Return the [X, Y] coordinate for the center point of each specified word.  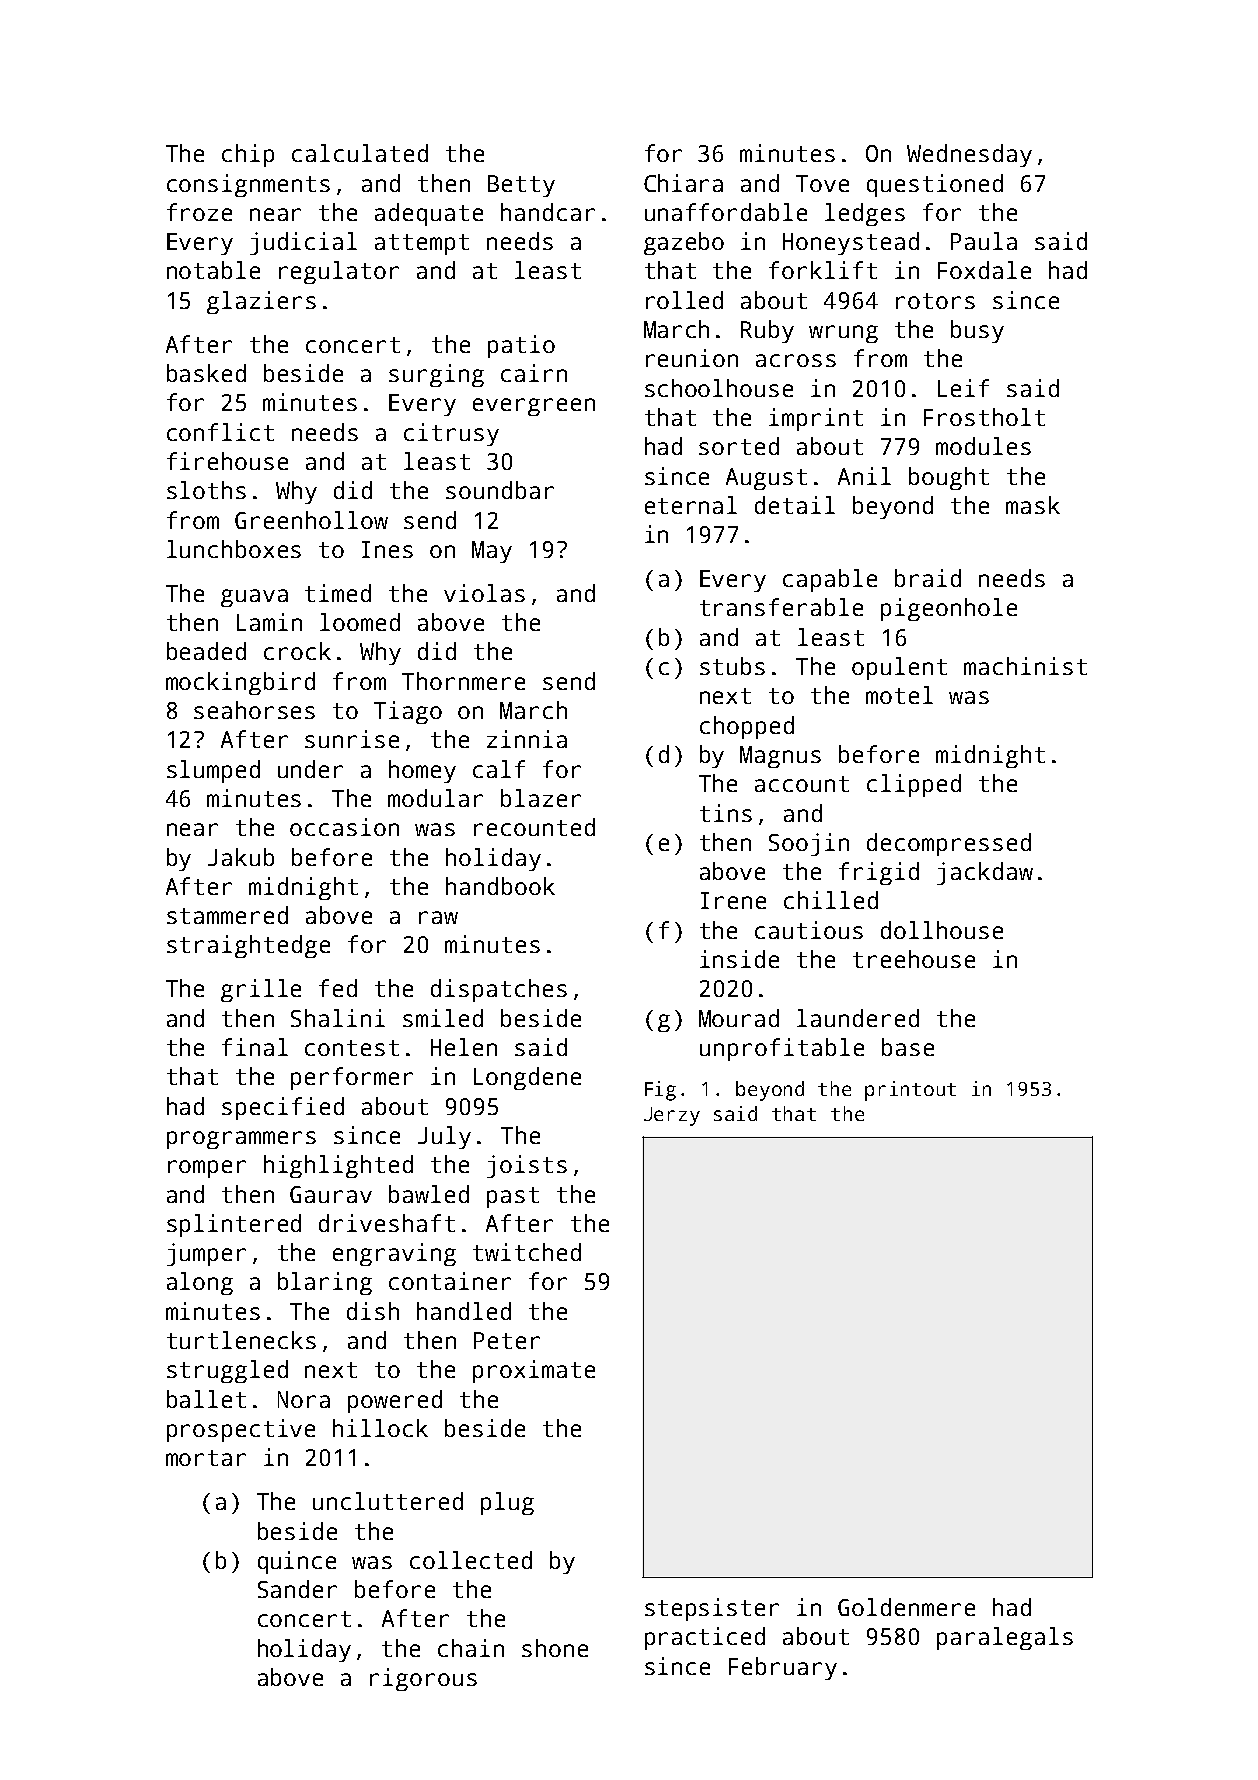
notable [213, 270]
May [492, 552]
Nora [304, 1399]
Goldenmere [906, 1607]
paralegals [1005, 1638]
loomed [360, 622]
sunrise [352, 739]
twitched [527, 1252]
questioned [935, 185]
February [783, 1668]
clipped [914, 785]
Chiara [683, 183]
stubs [732, 666]
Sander [297, 1589]
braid [928, 578]
